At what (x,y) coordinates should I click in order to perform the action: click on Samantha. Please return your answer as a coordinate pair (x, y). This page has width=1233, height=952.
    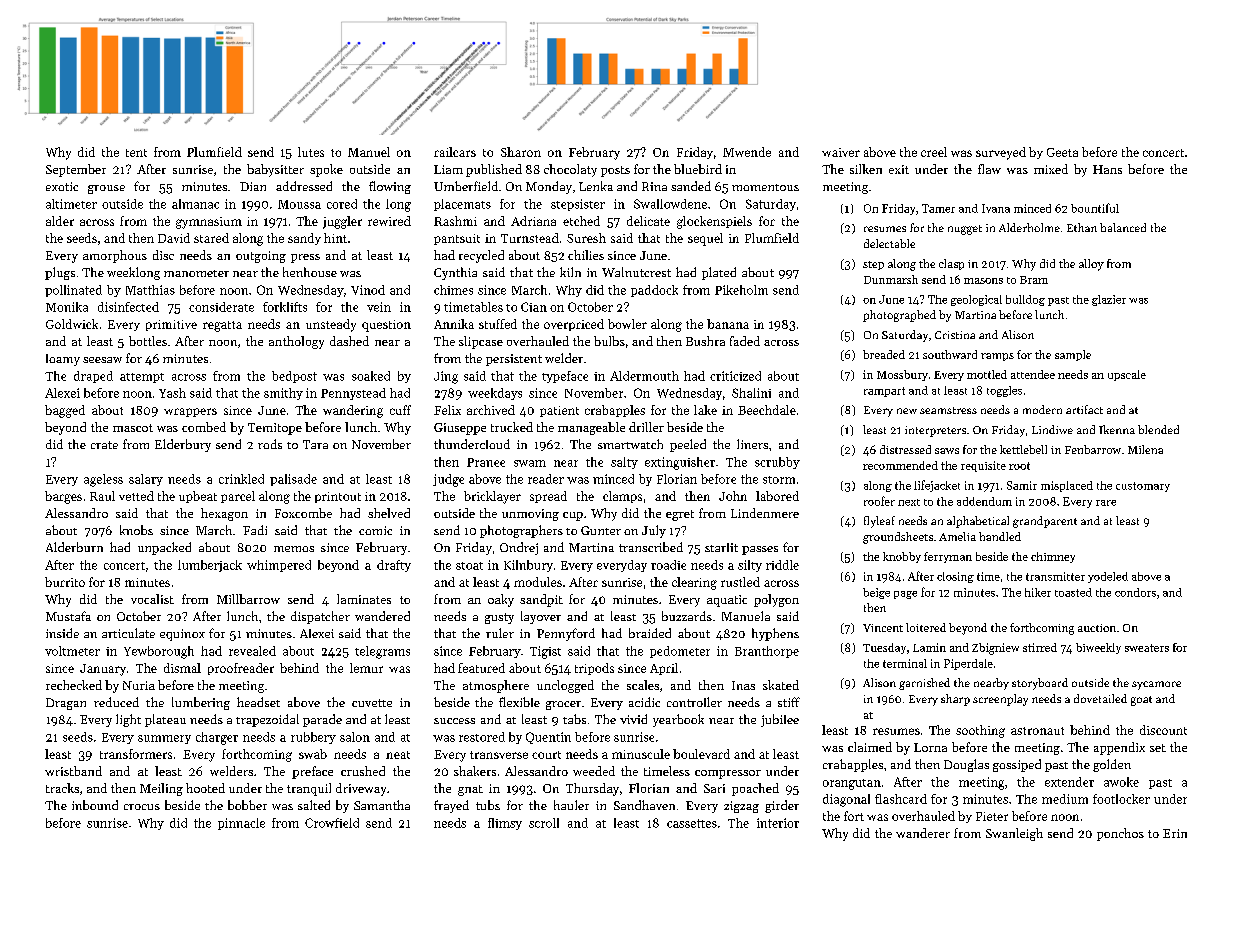
    Looking at the image, I should click on (382, 805).
